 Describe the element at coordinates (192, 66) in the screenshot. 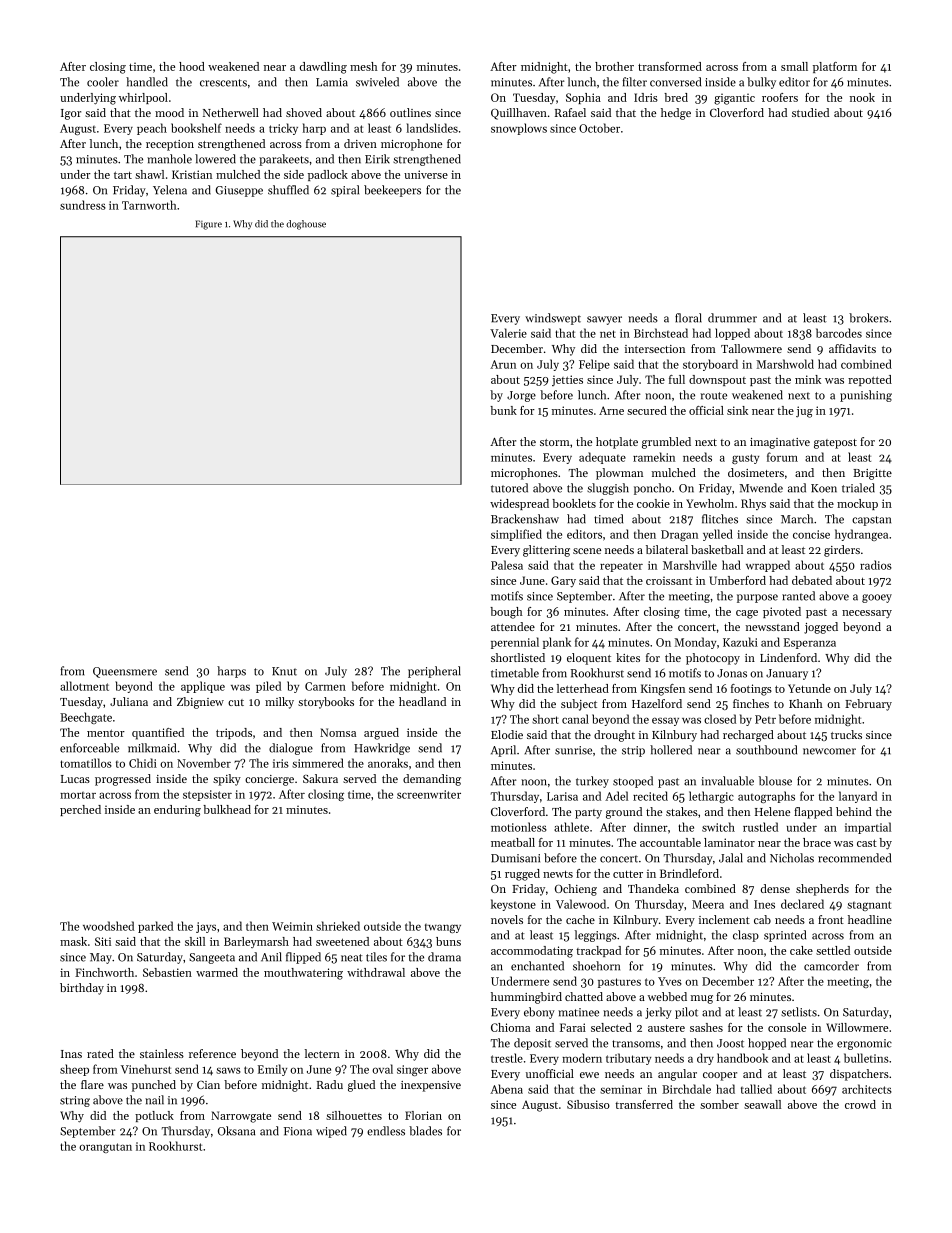

I see `hood` at that location.
